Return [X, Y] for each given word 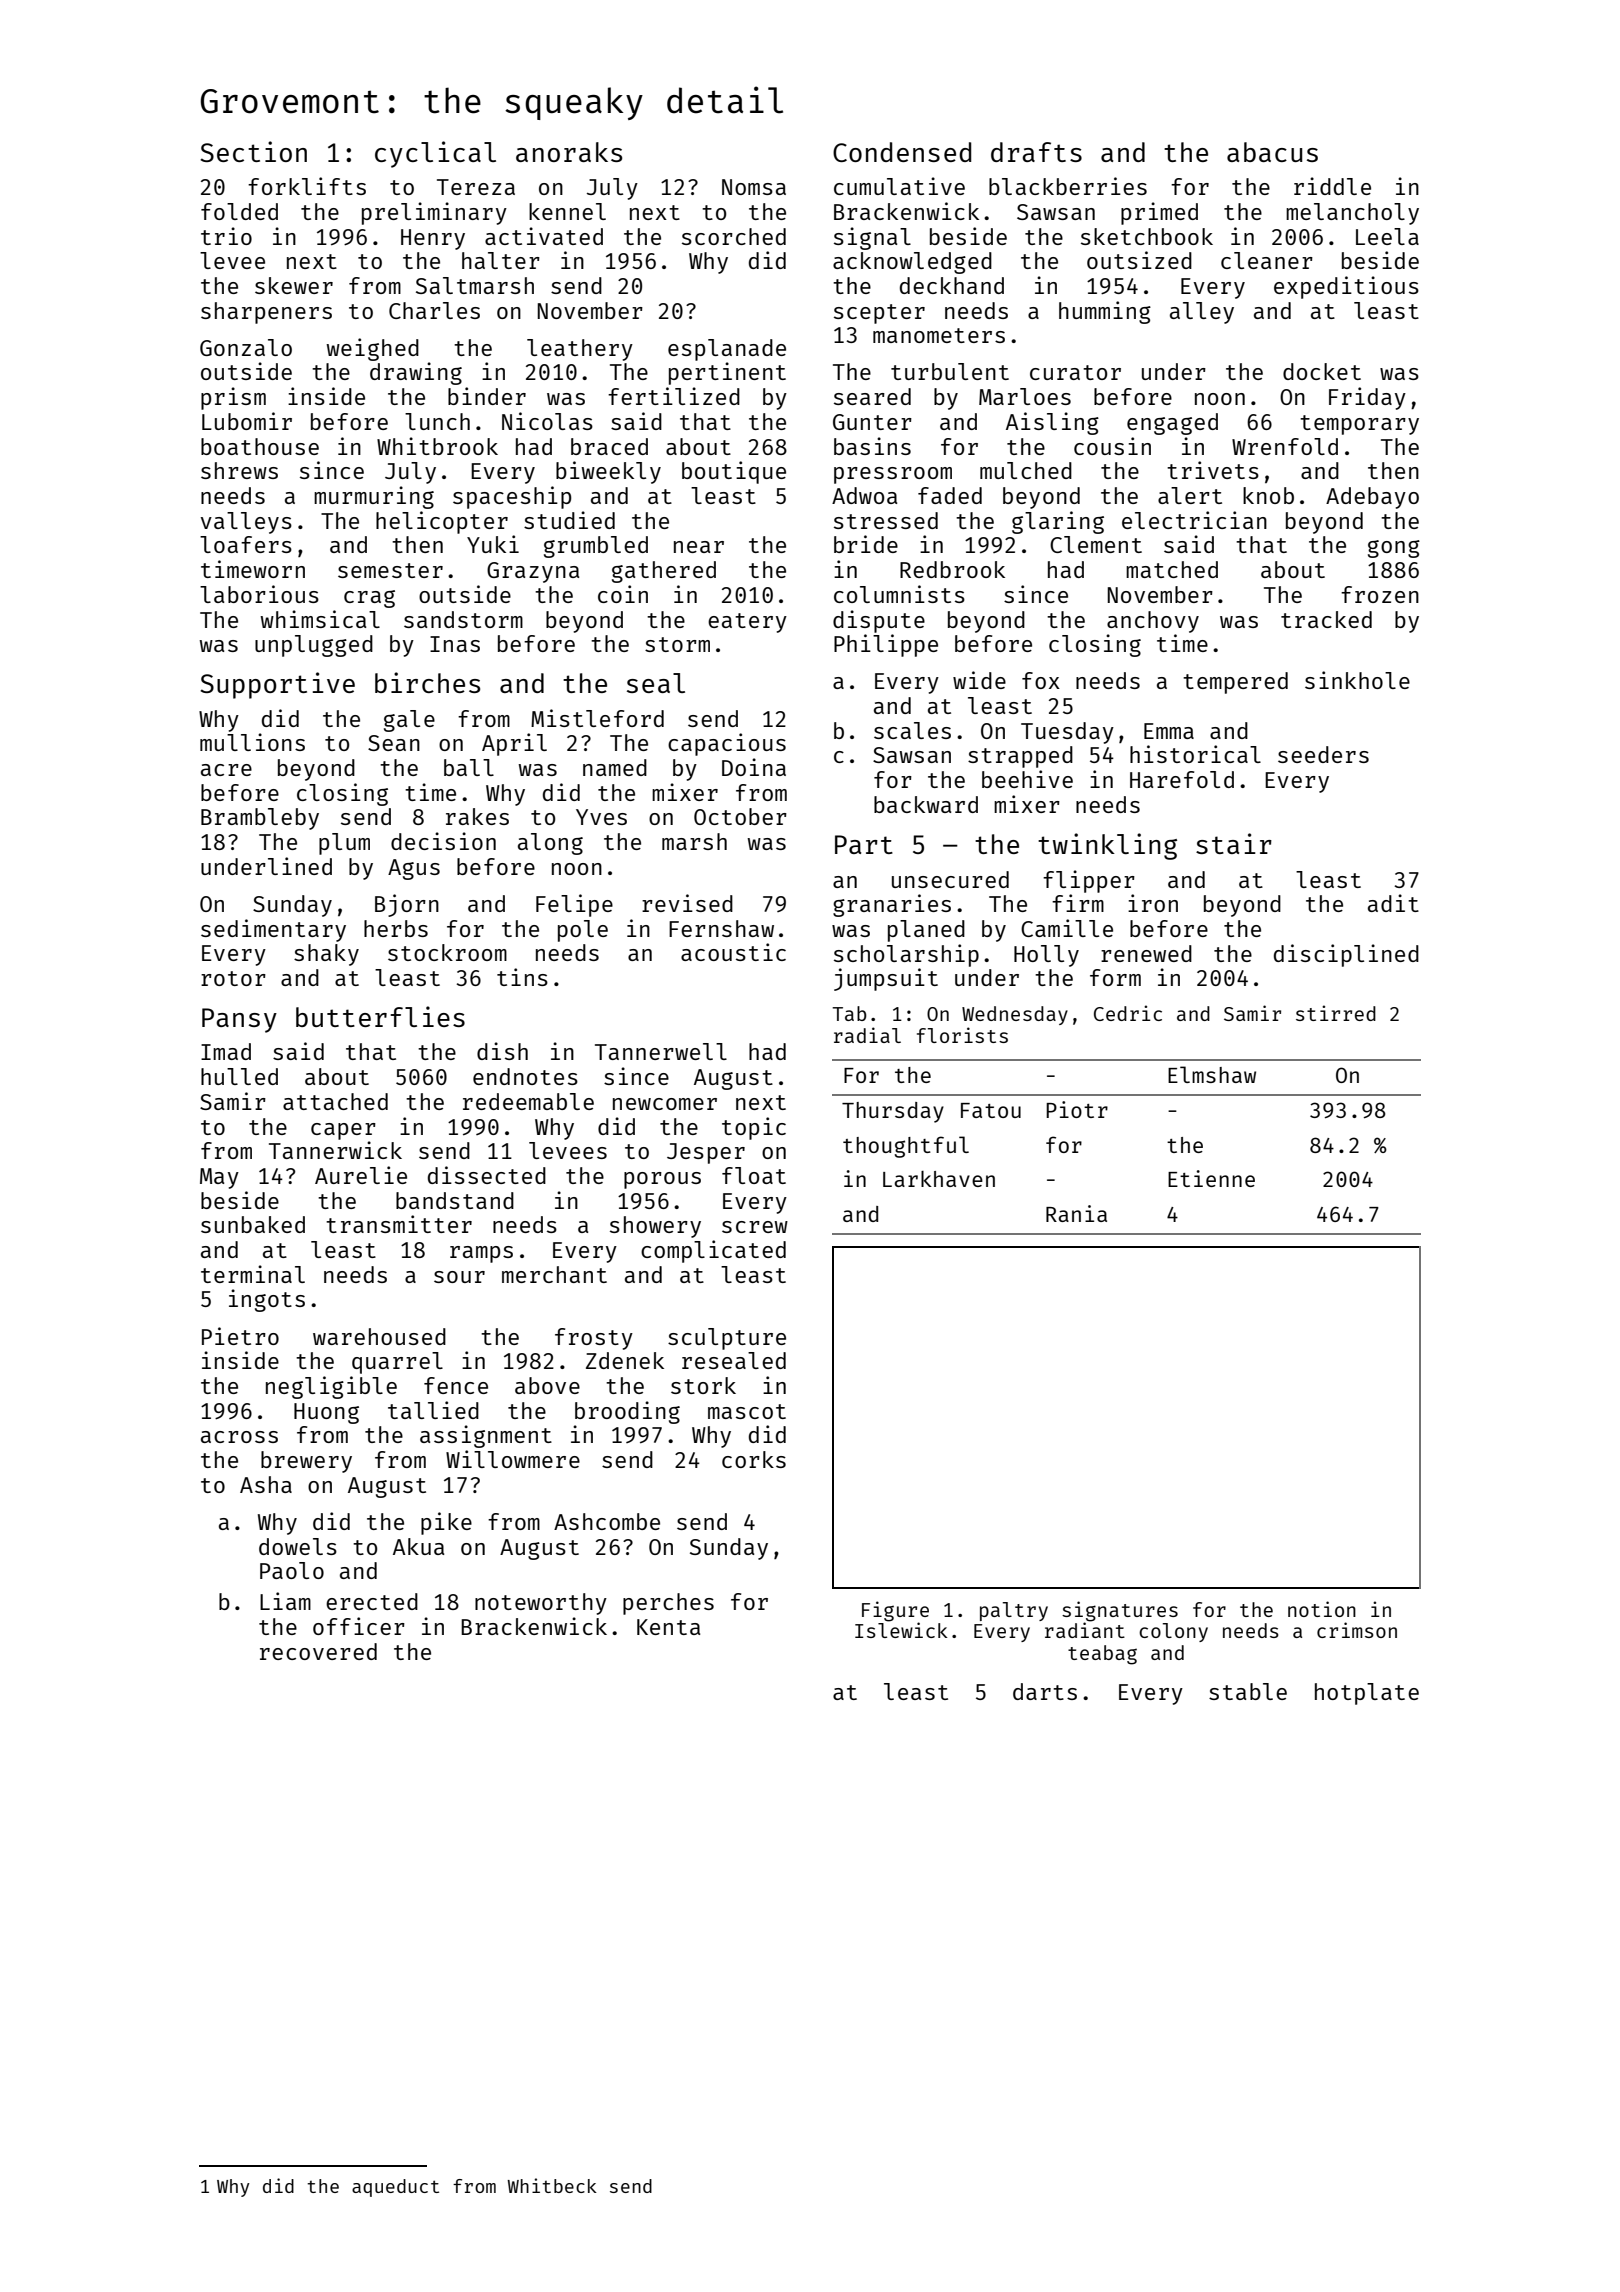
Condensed [902, 152]
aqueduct [395, 2188]
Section [253, 151]
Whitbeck [552, 2185]
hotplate [1367, 1694]
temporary [1359, 425]
